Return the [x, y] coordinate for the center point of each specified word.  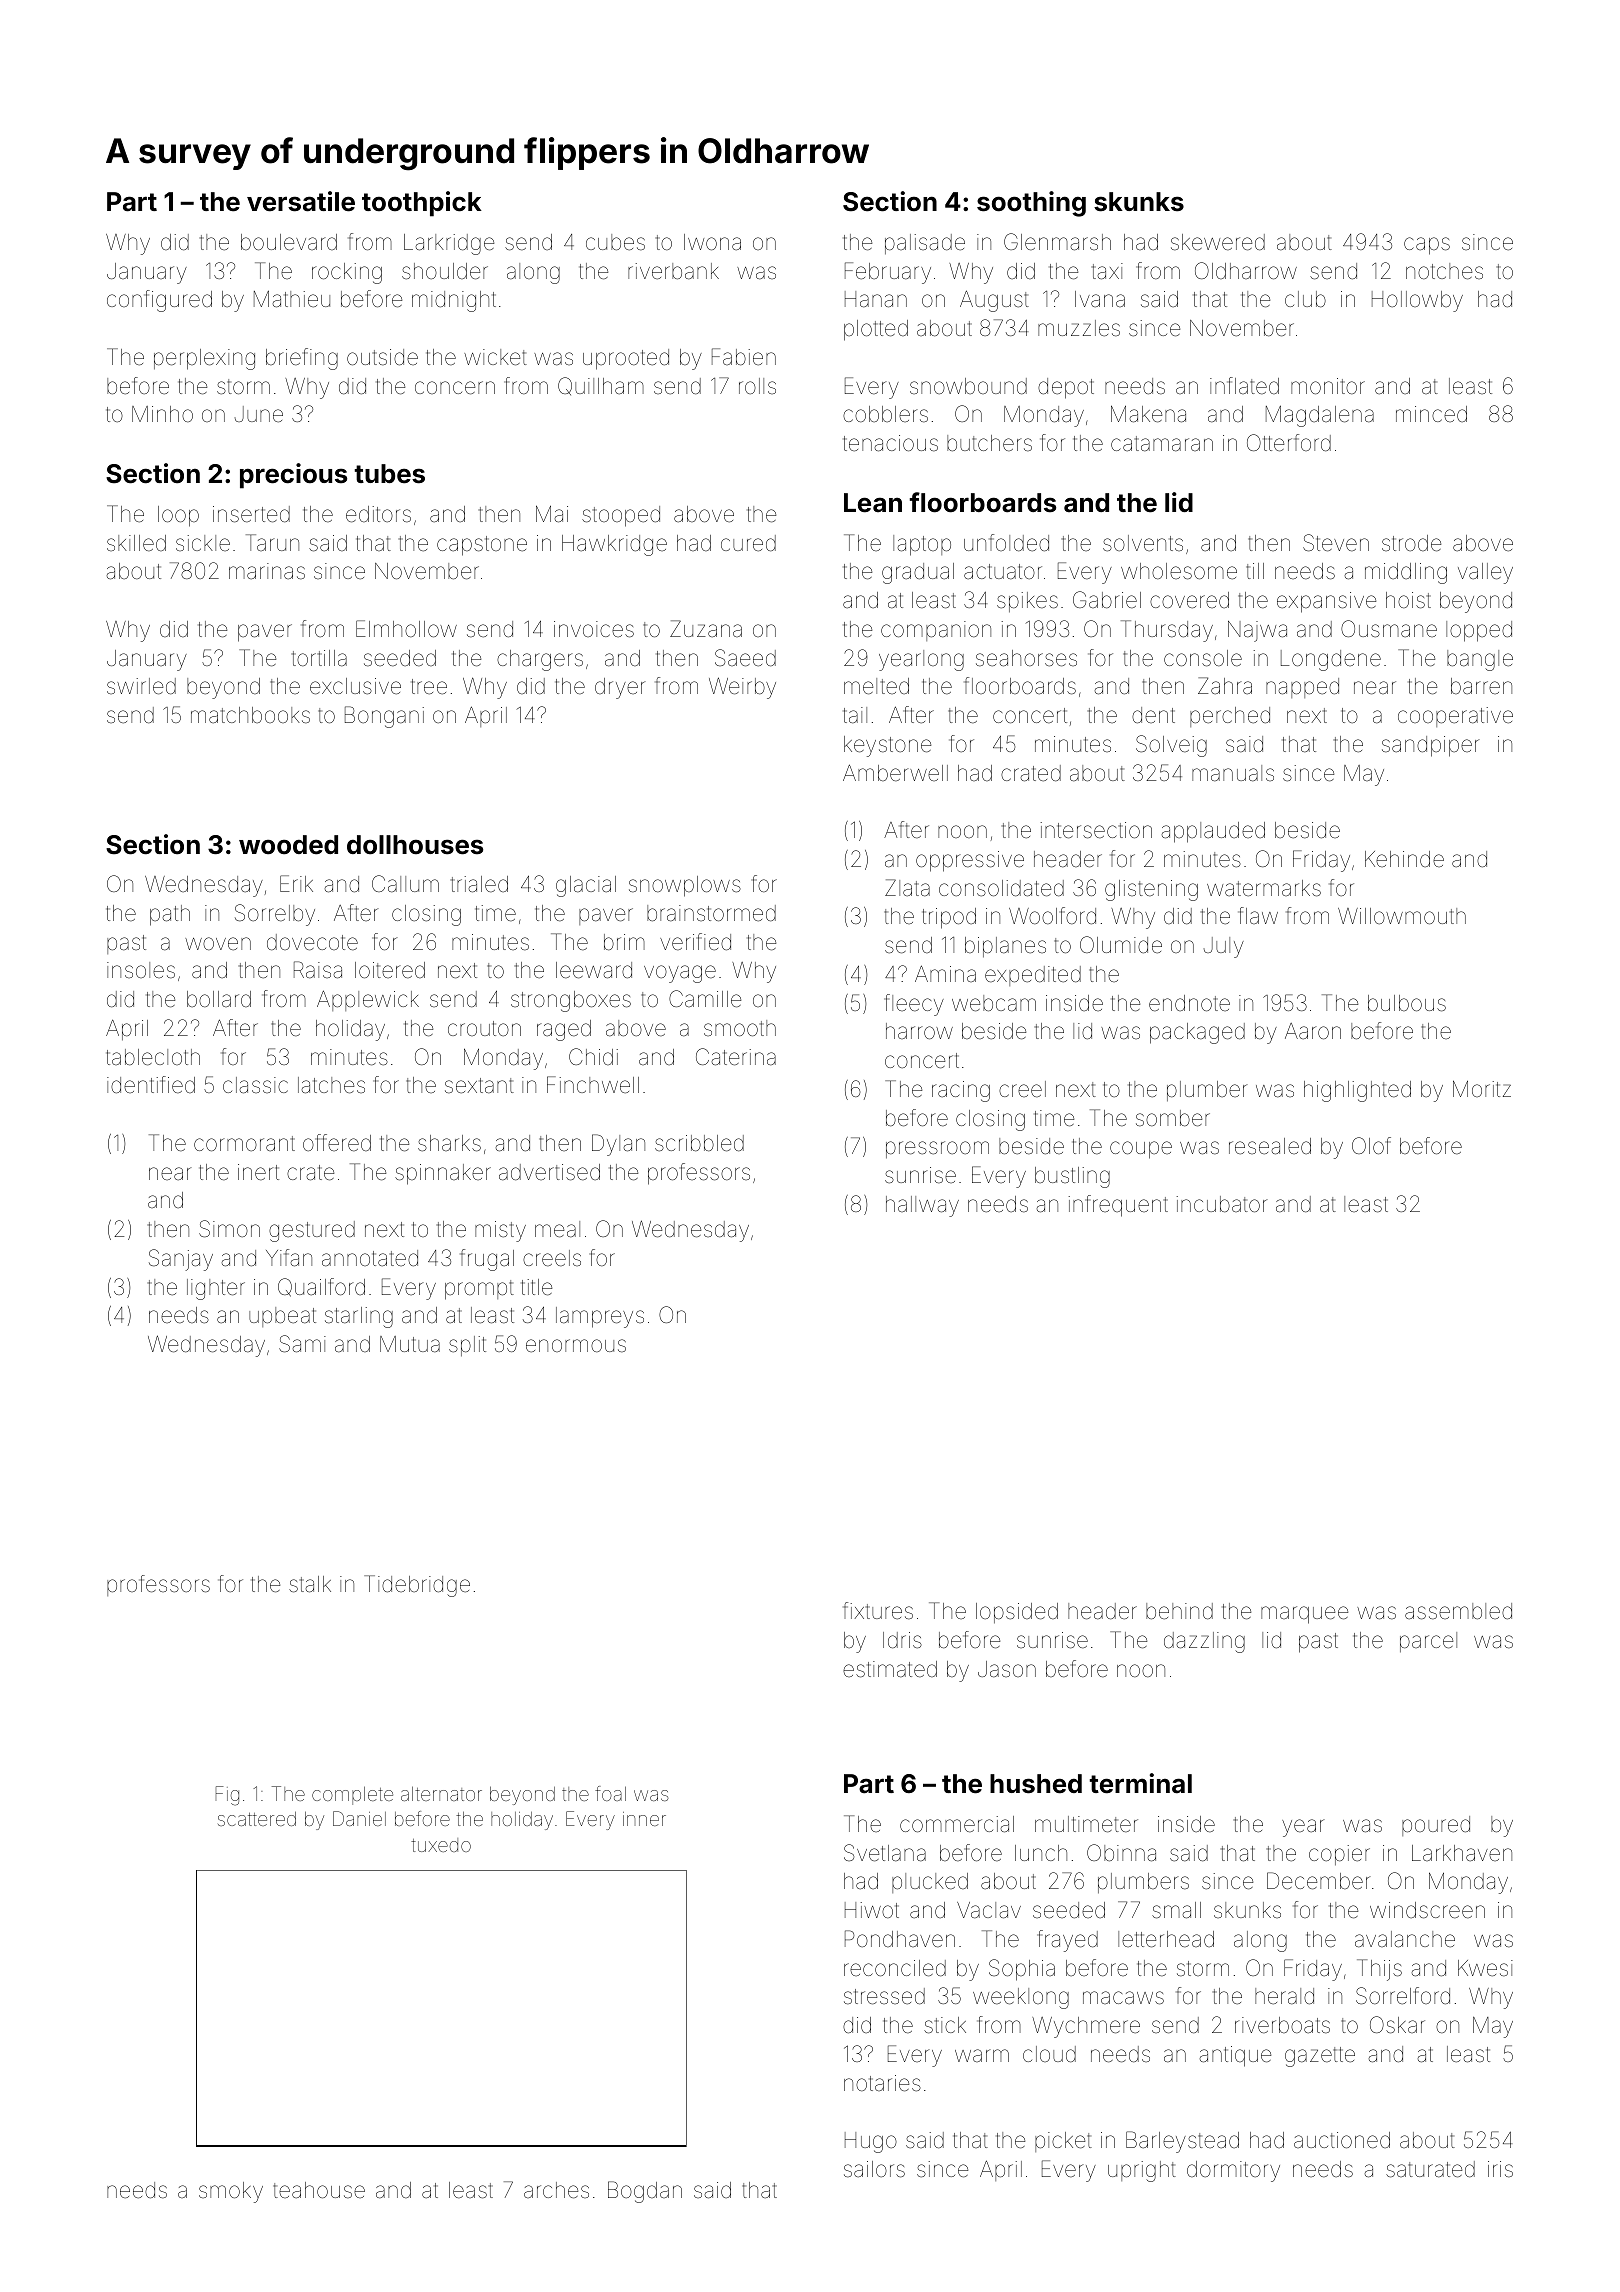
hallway [922, 1206]
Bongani [384, 717]
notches [1444, 271]
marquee [1304, 1615]
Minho [162, 414]
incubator [1222, 1204]
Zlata [907, 888]
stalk [310, 1584]
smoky [231, 2192]
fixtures [878, 1611]
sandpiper [1431, 746]
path [170, 915]
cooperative [1455, 717]
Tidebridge [417, 1586]
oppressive [970, 861]
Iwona [712, 242]
